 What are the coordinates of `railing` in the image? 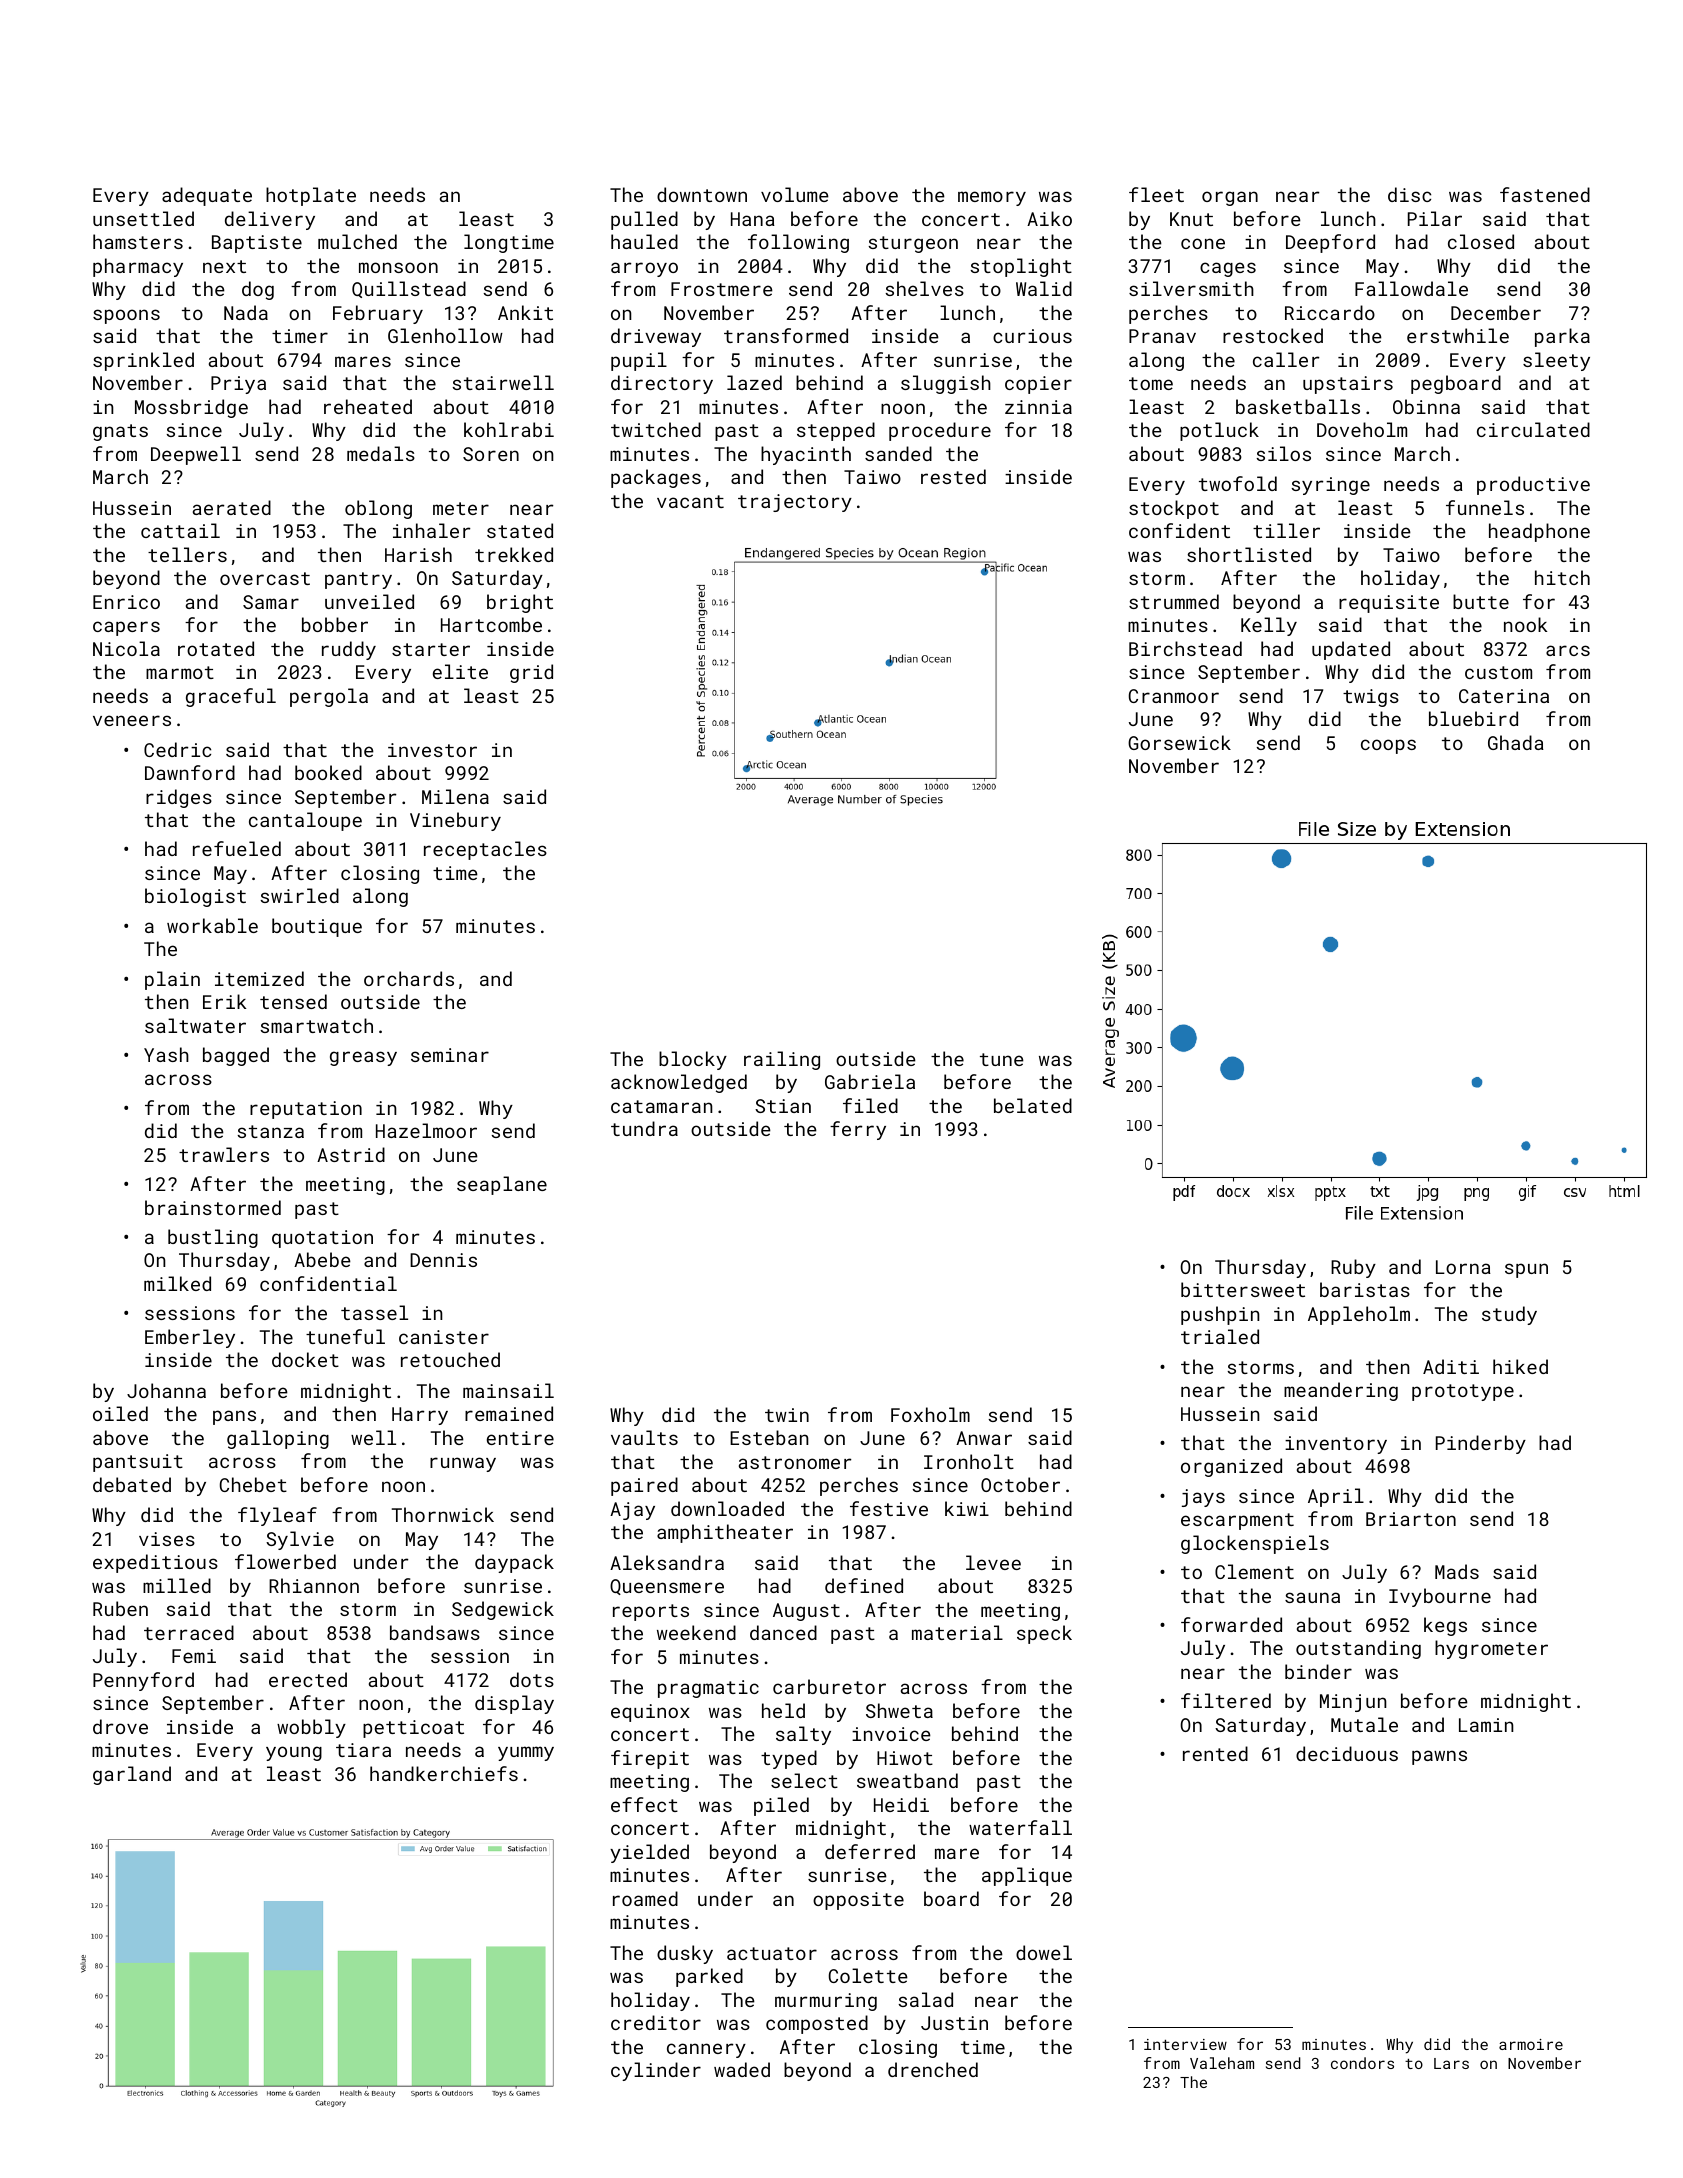 It's located at (782, 1060).
